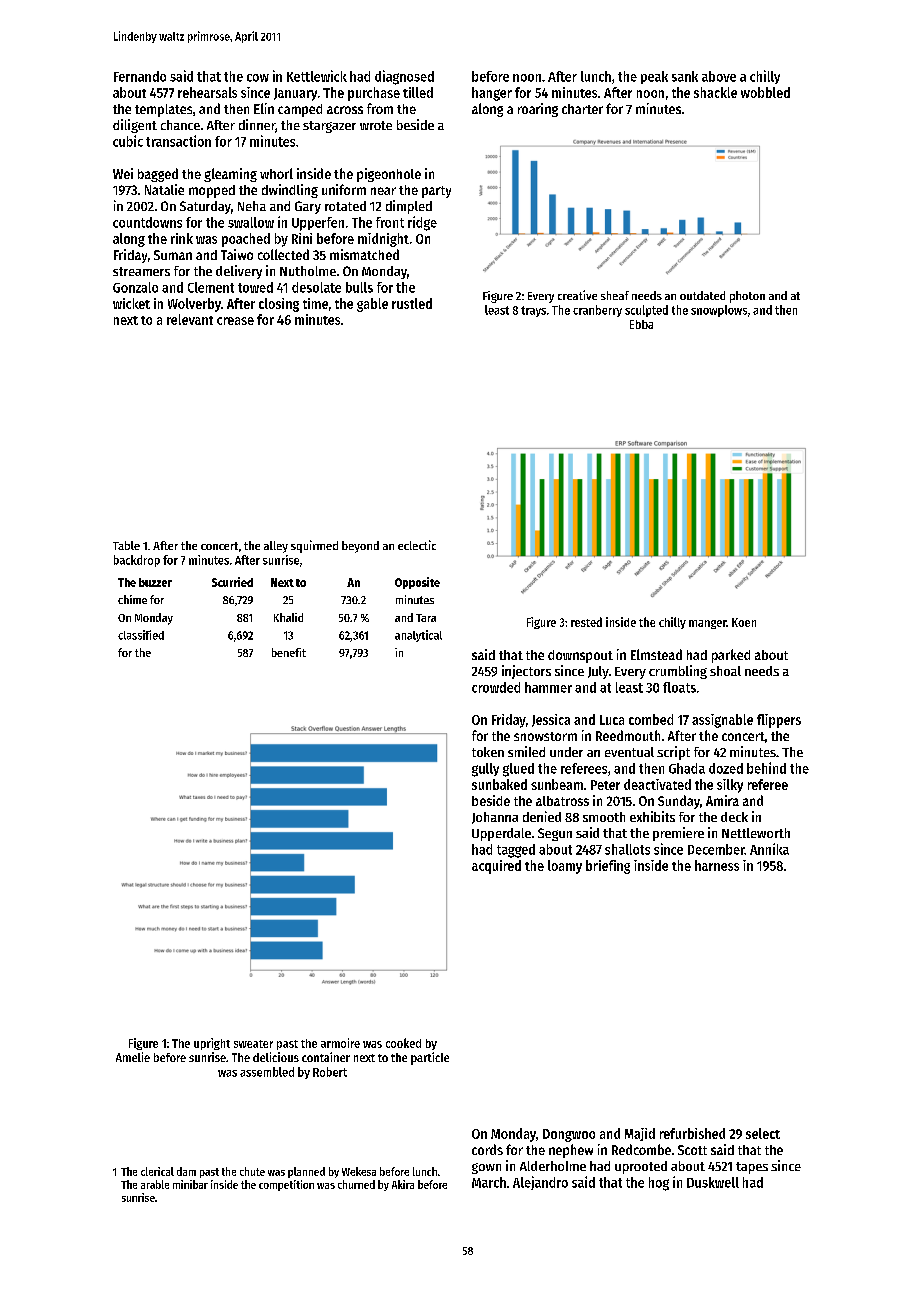  I want to click on dam, so click(186, 1171).
